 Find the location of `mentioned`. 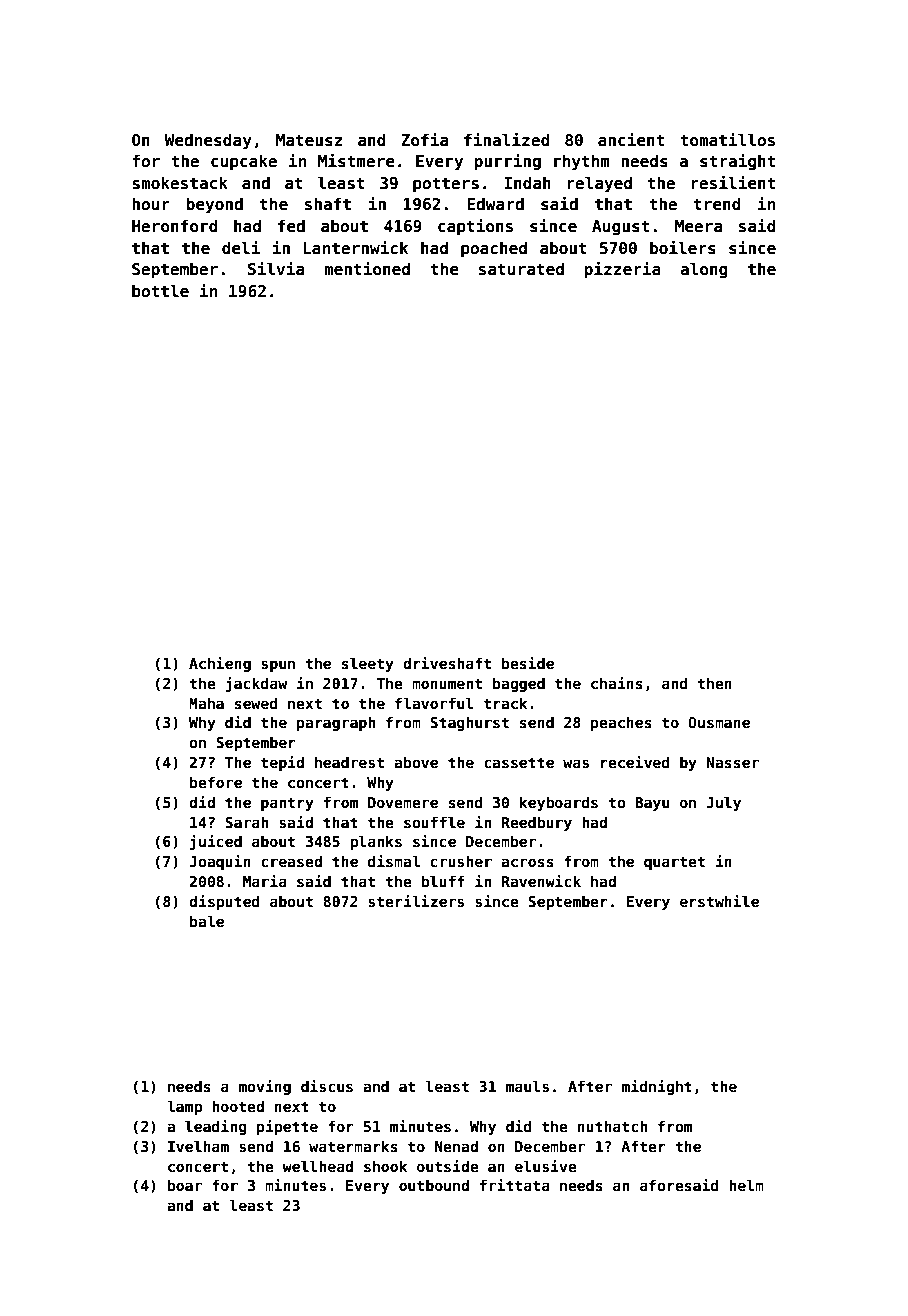

mentioned is located at coordinates (367, 268).
